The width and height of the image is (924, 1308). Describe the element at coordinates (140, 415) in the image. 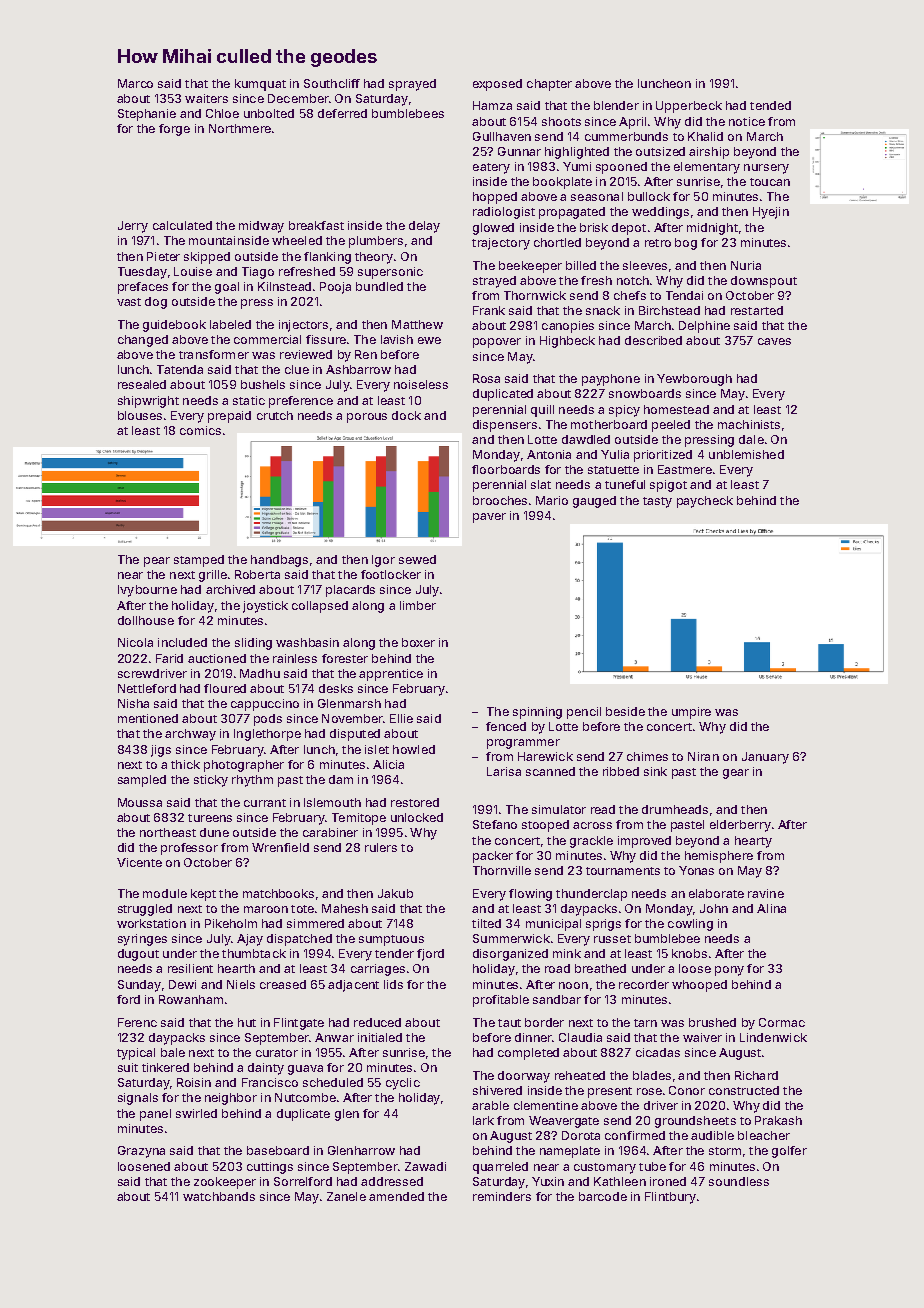

I see `blouses` at that location.
